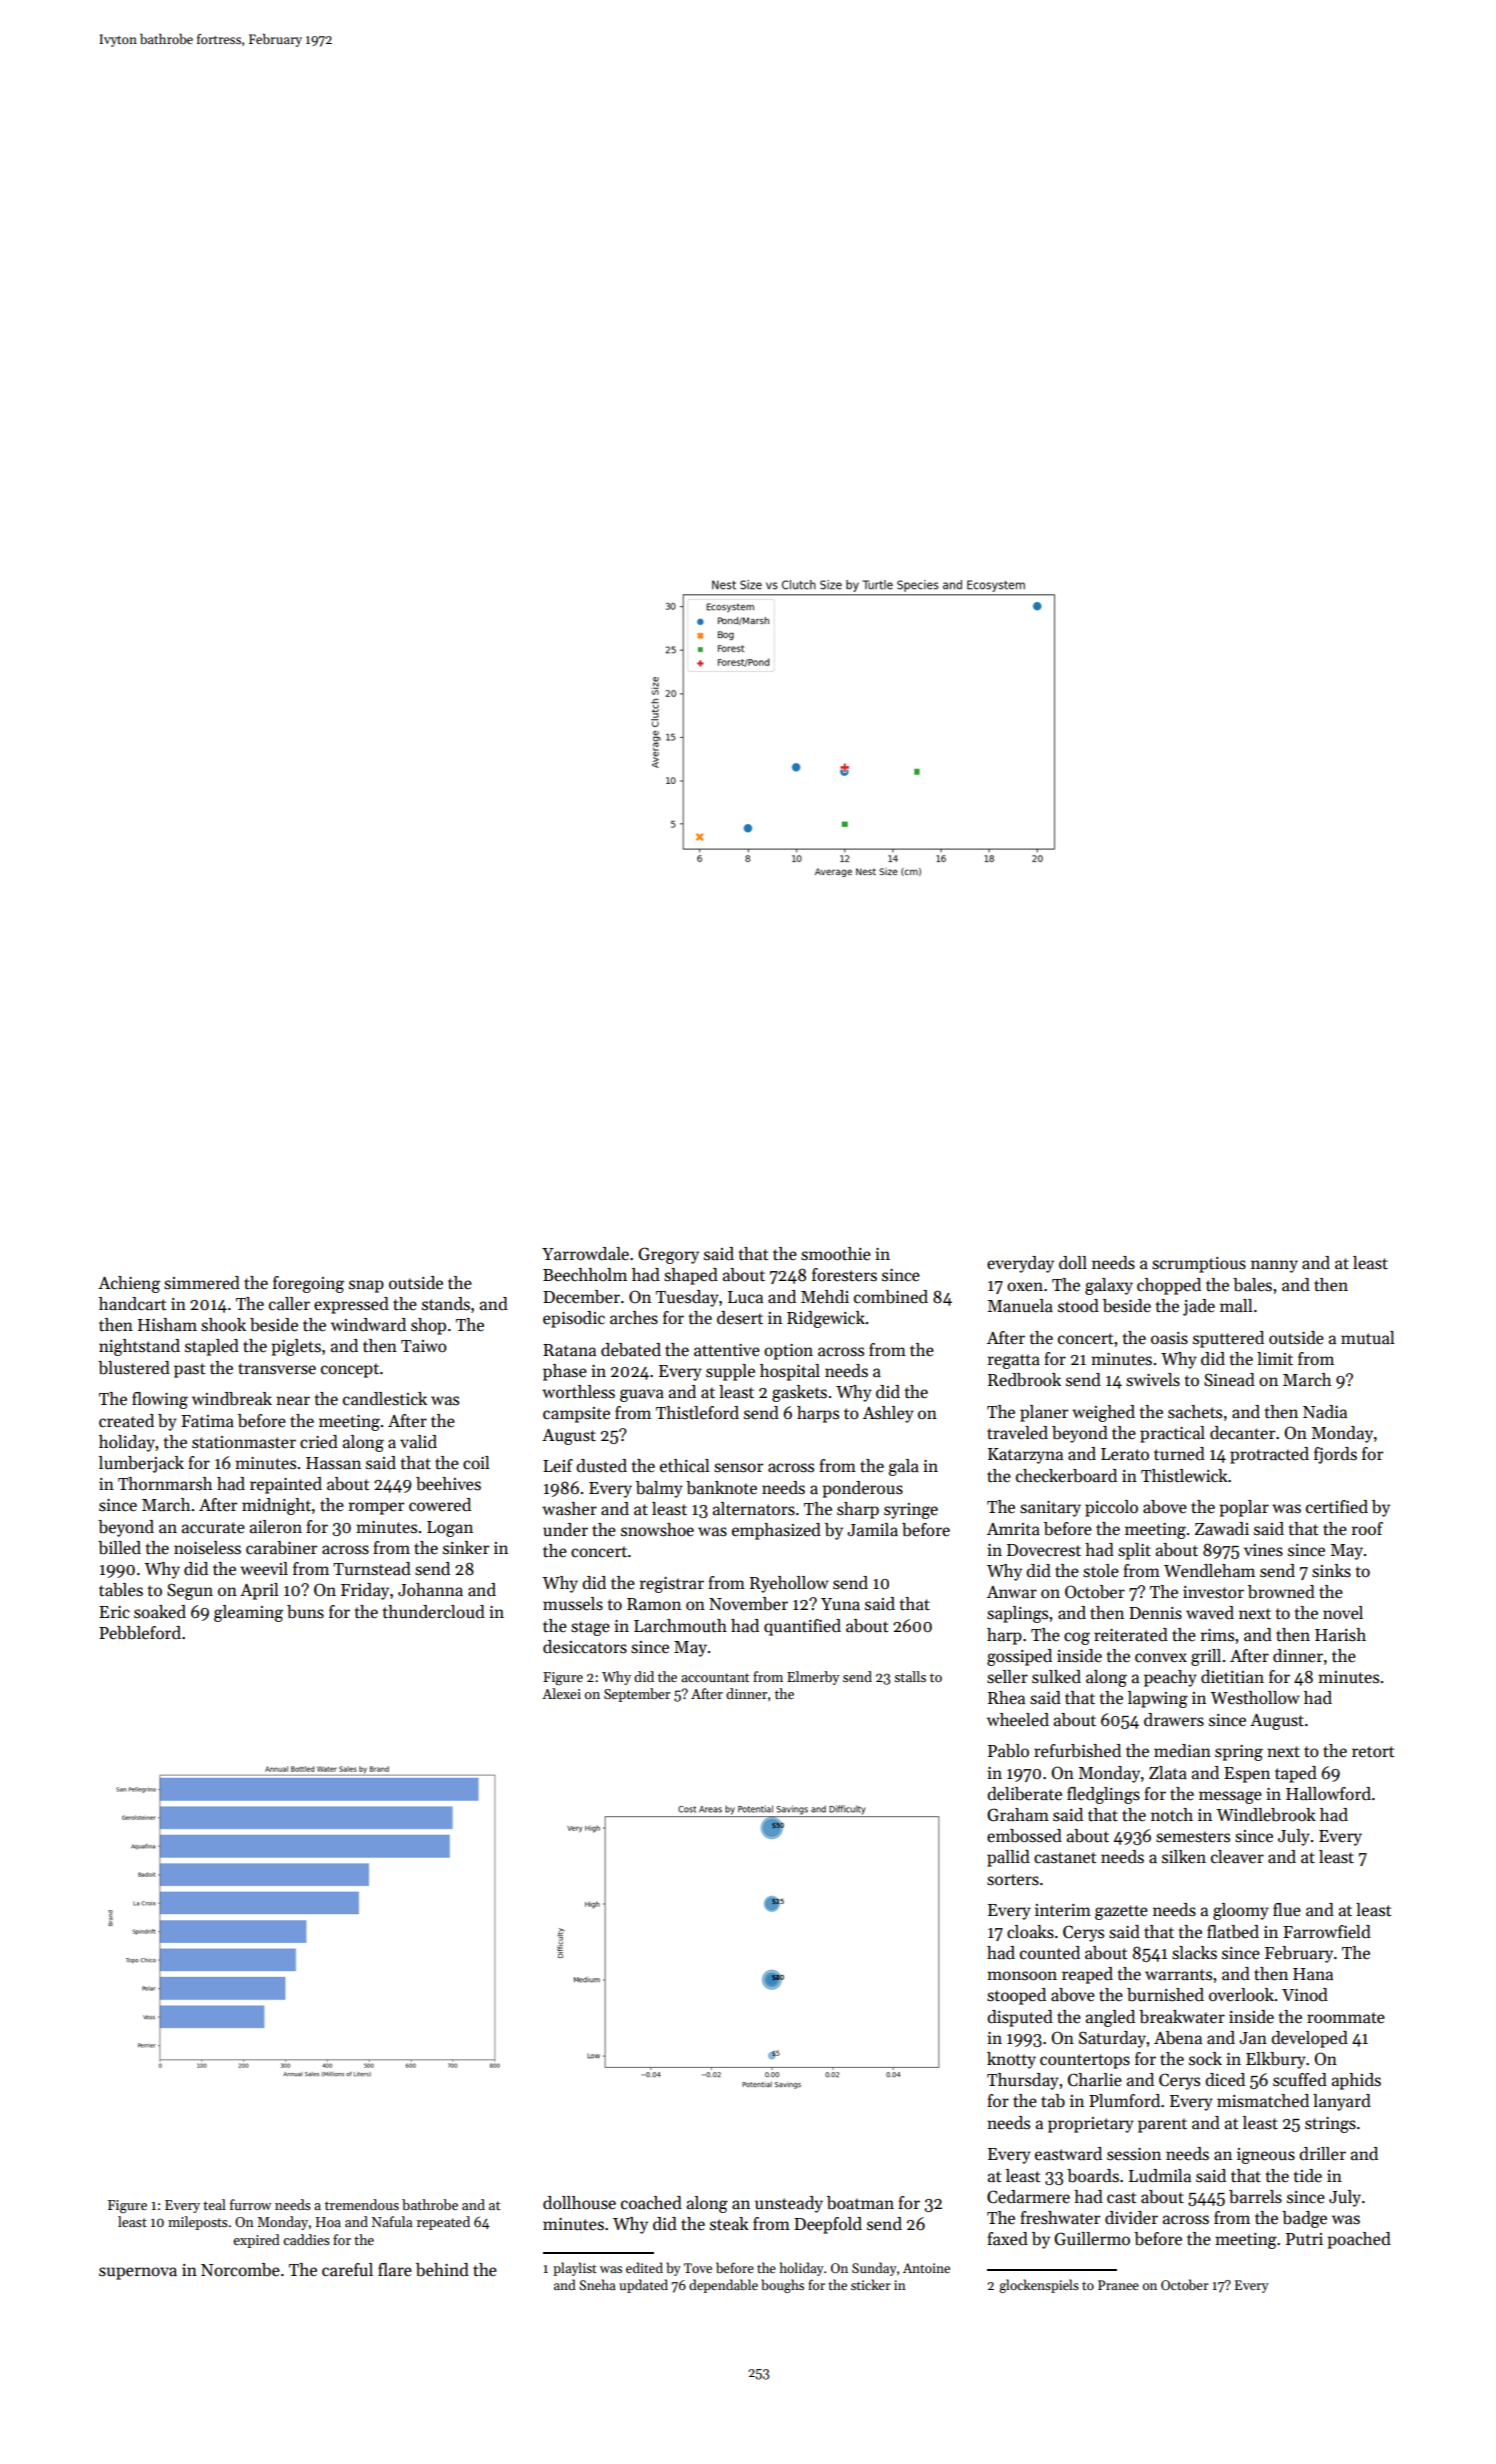  I want to click on Beechholm, so click(585, 1275).
